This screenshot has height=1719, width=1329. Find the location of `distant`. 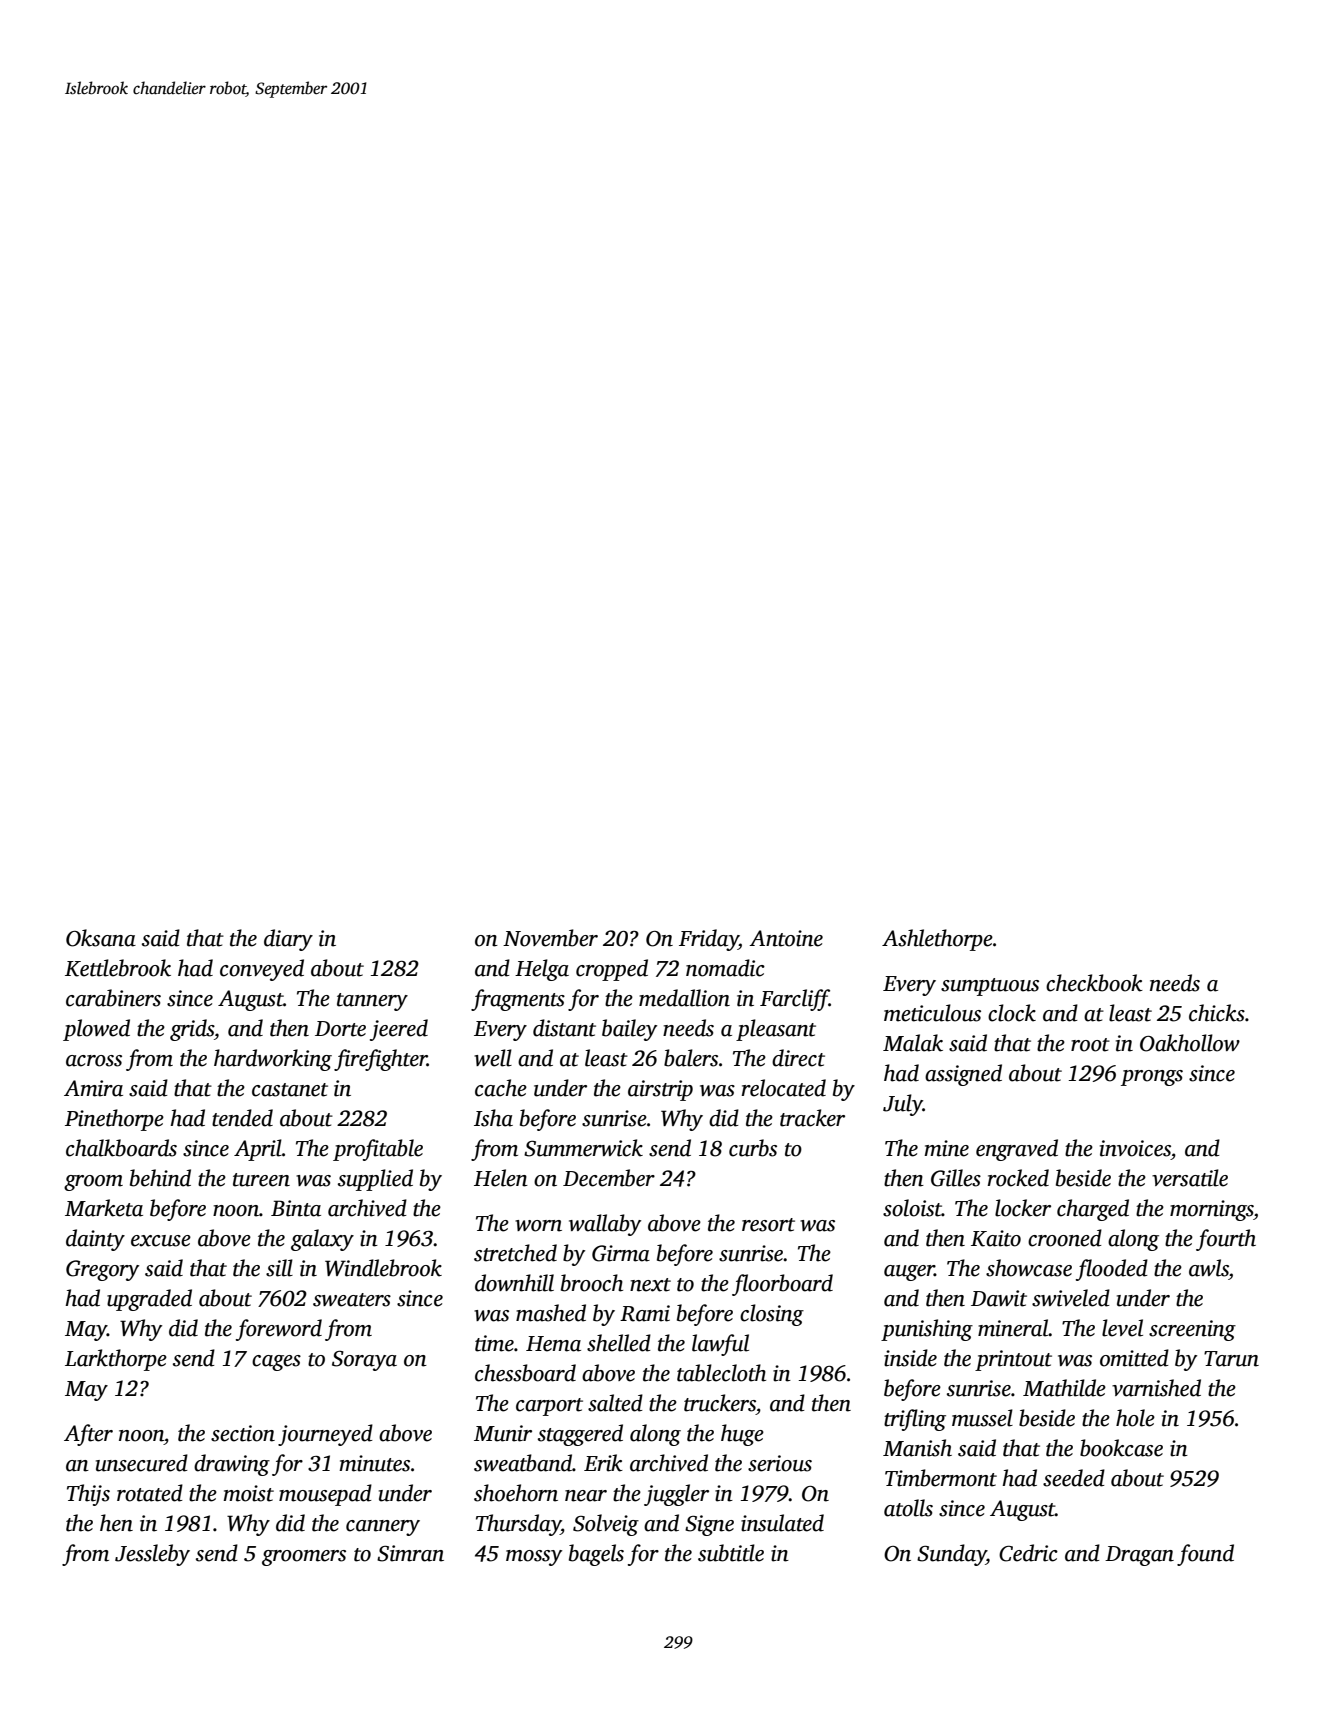

distant is located at coordinates (564, 1028).
